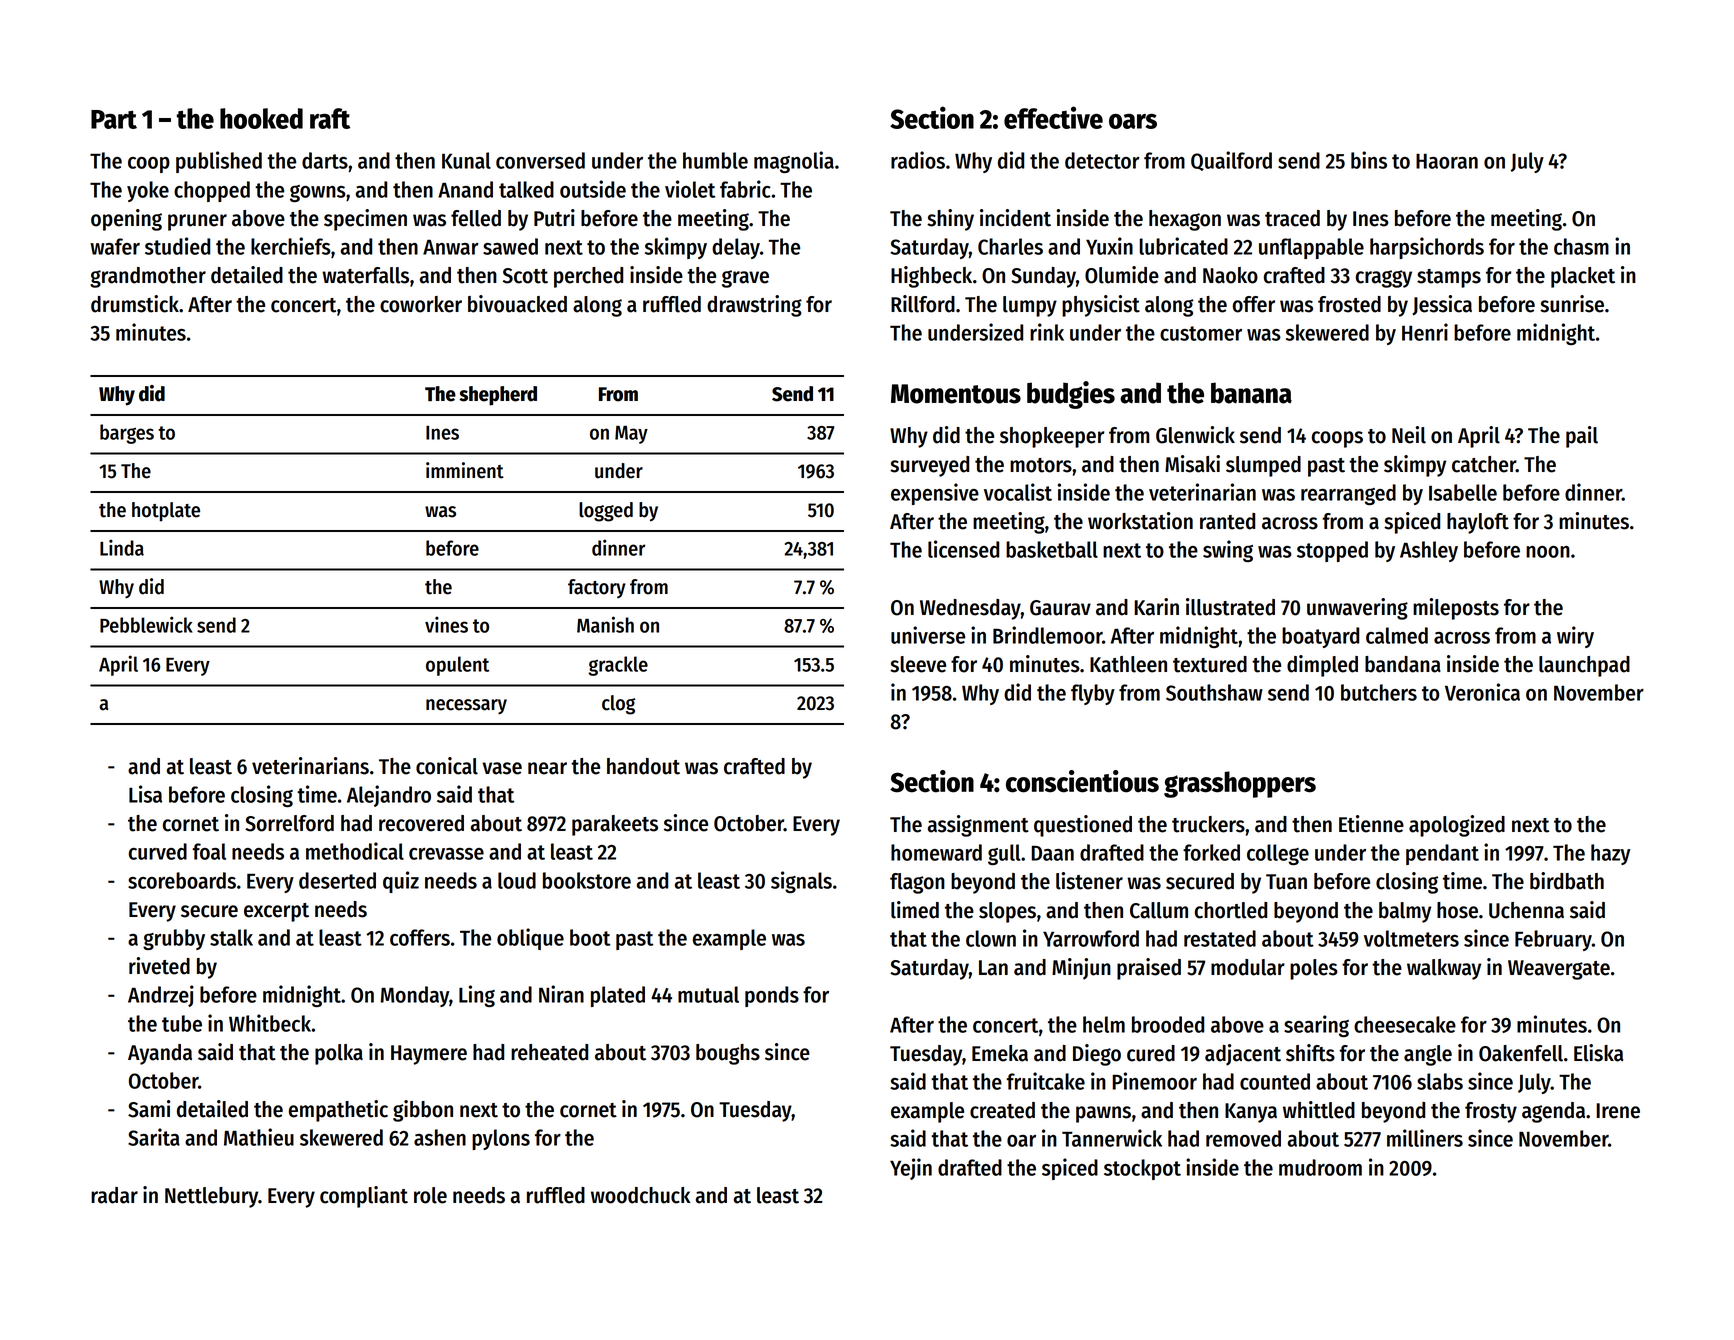 The height and width of the document is (1340, 1734). Describe the element at coordinates (423, 1111) in the document. I see `gibbon` at that location.
